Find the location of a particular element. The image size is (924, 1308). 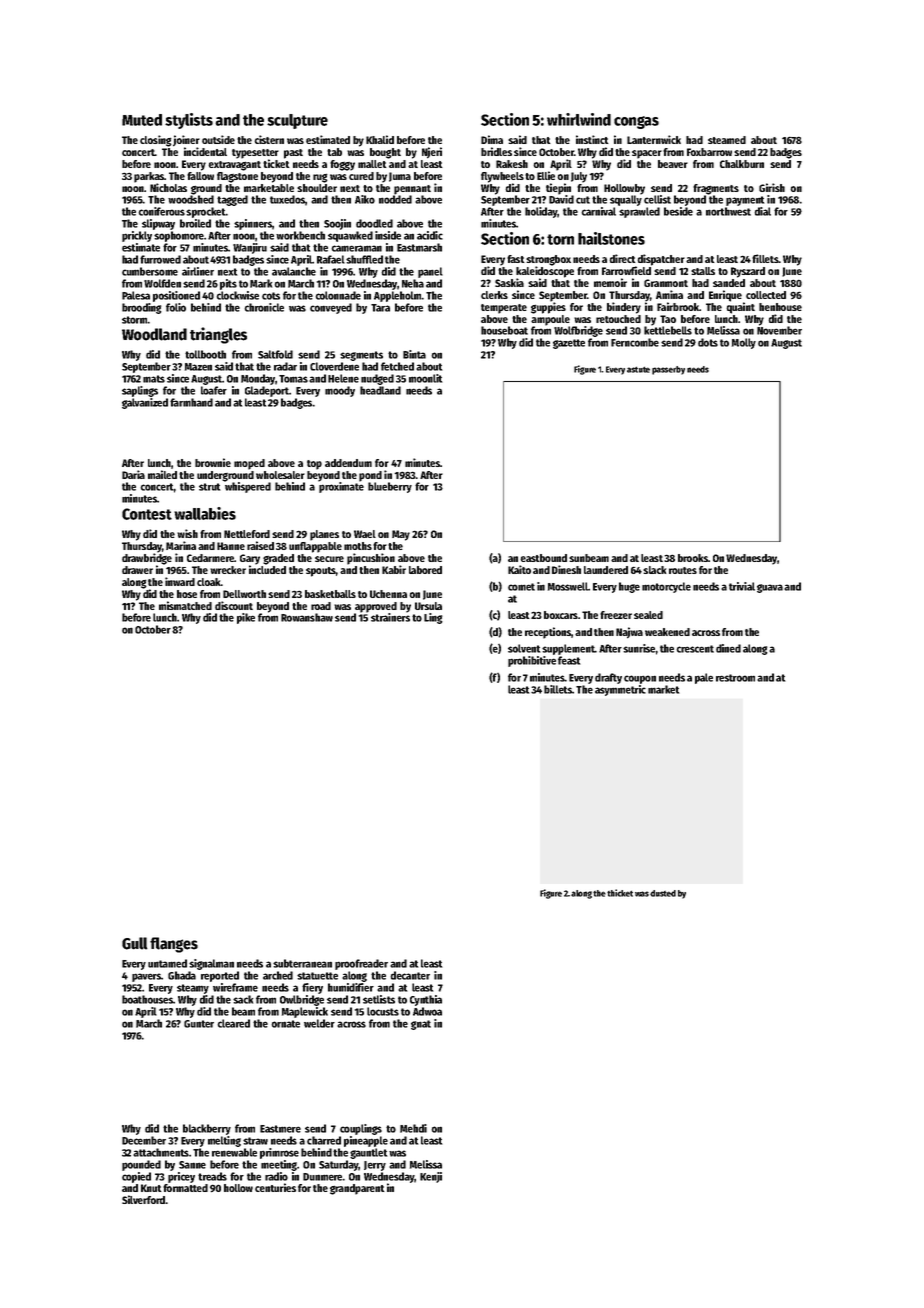

congas is located at coordinates (636, 122).
